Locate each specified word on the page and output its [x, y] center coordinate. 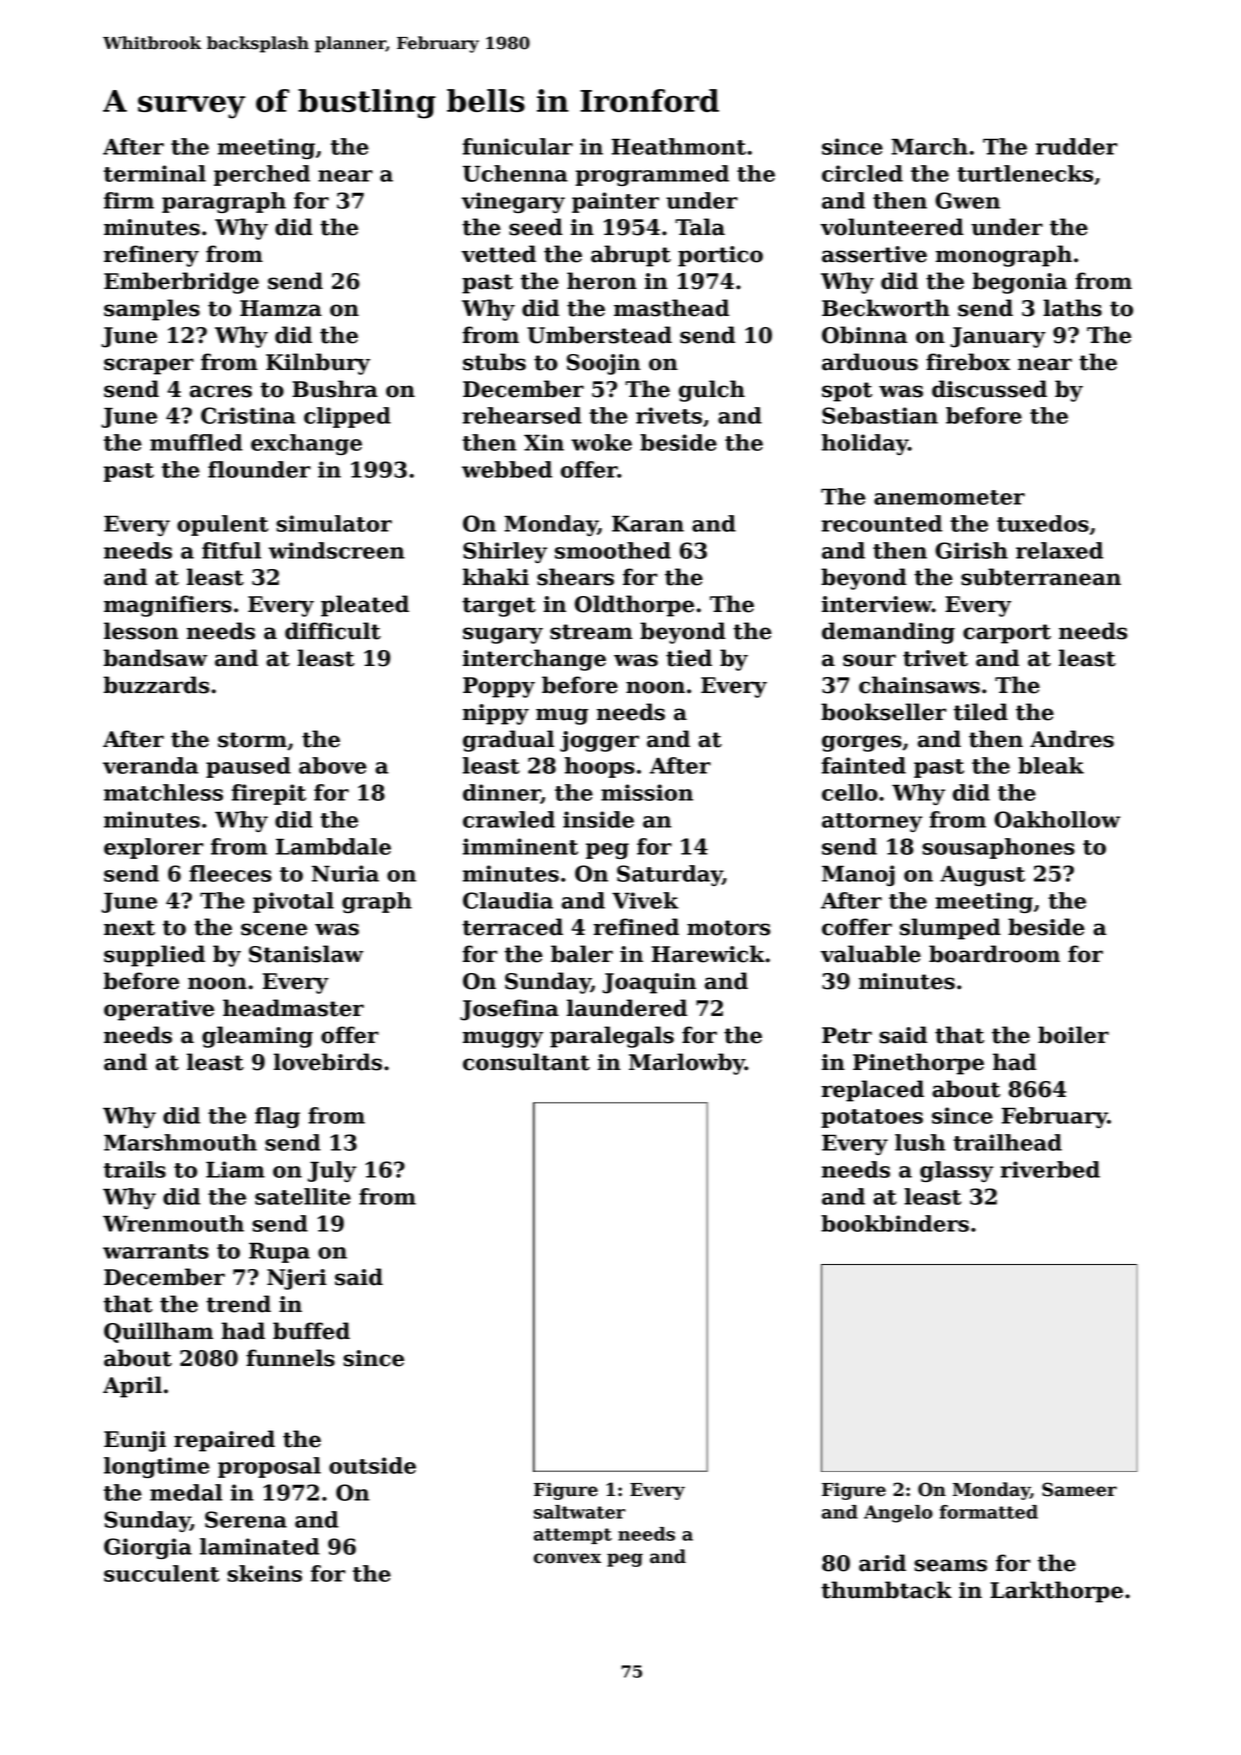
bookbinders [895, 1223]
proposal [269, 1467]
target [499, 607]
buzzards [156, 685]
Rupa [279, 1253]
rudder [1076, 146]
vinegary [513, 202]
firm [129, 200]
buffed [311, 1331]
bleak [1051, 765]
